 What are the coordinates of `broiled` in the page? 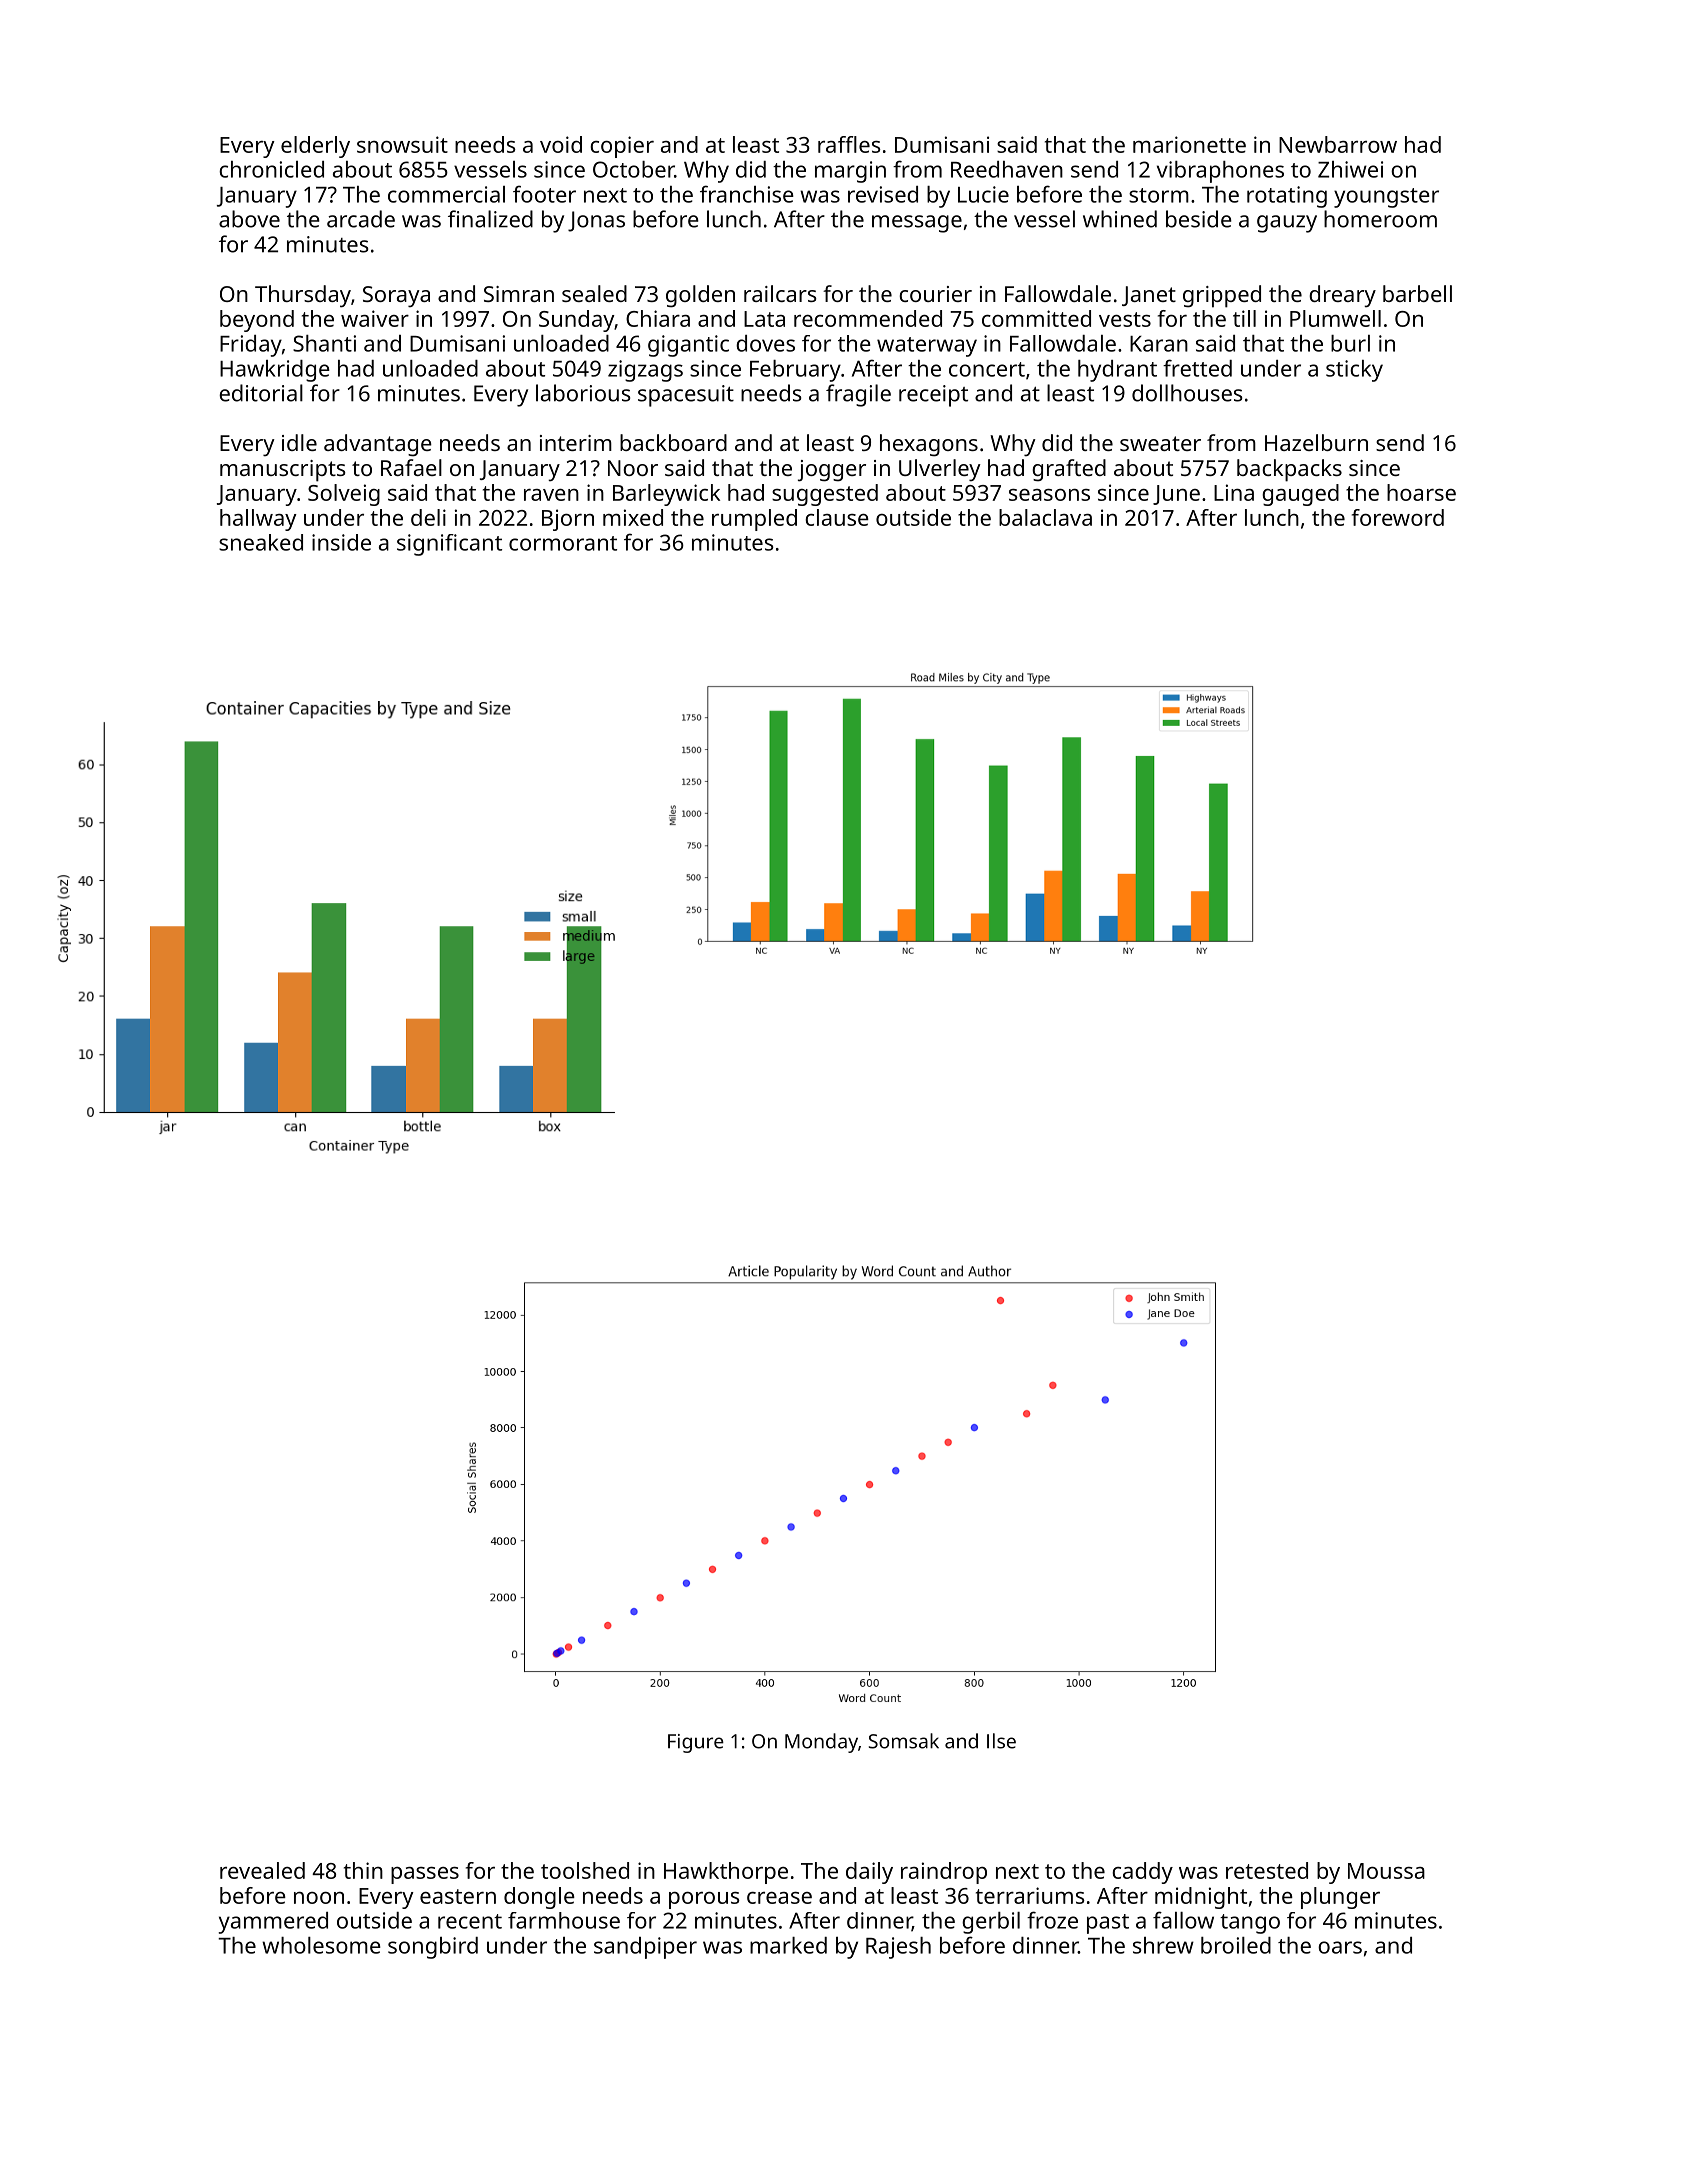 It's located at (1236, 1945).
